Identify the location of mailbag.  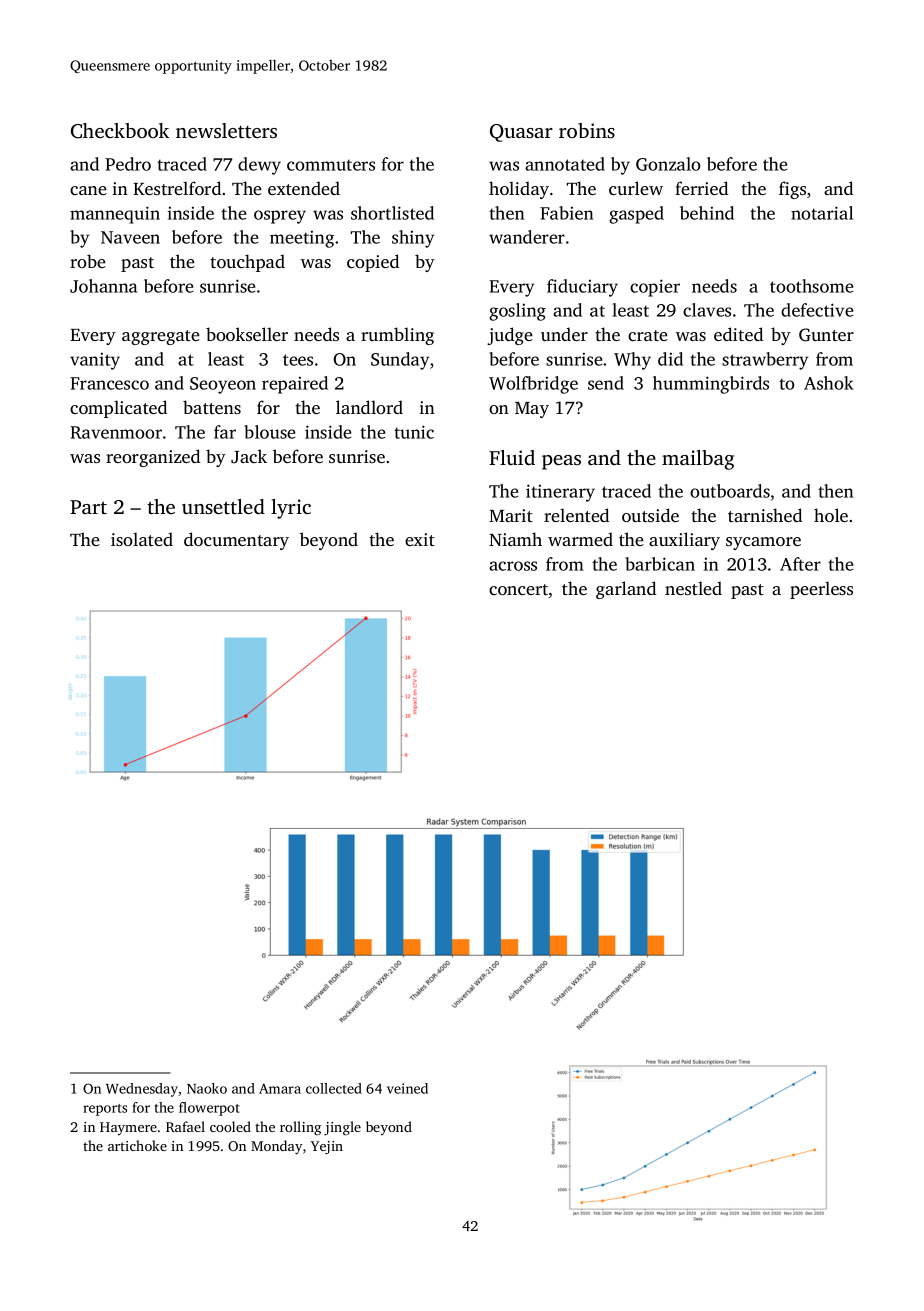
(698, 460).
